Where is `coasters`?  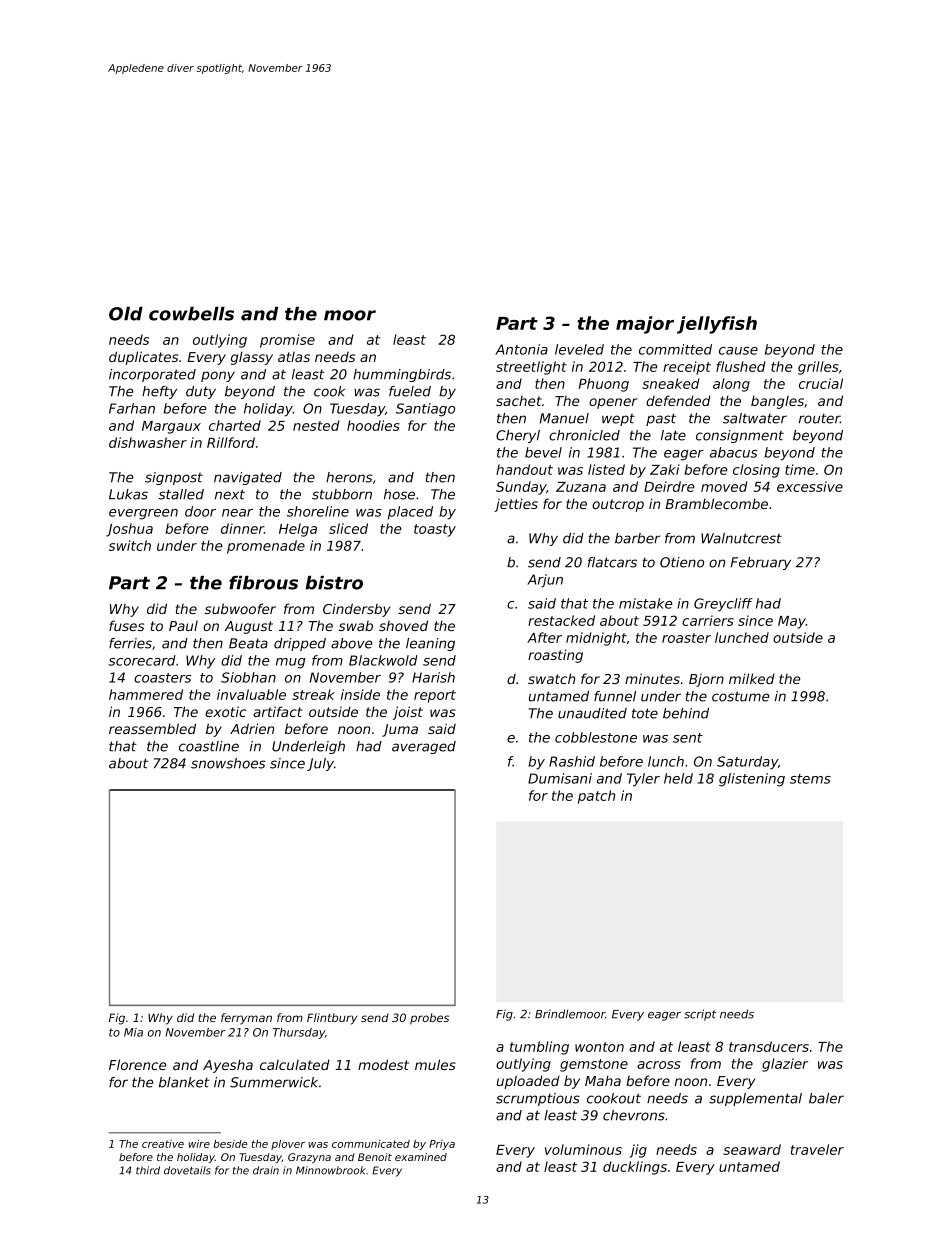 coasters is located at coordinates (162, 678).
